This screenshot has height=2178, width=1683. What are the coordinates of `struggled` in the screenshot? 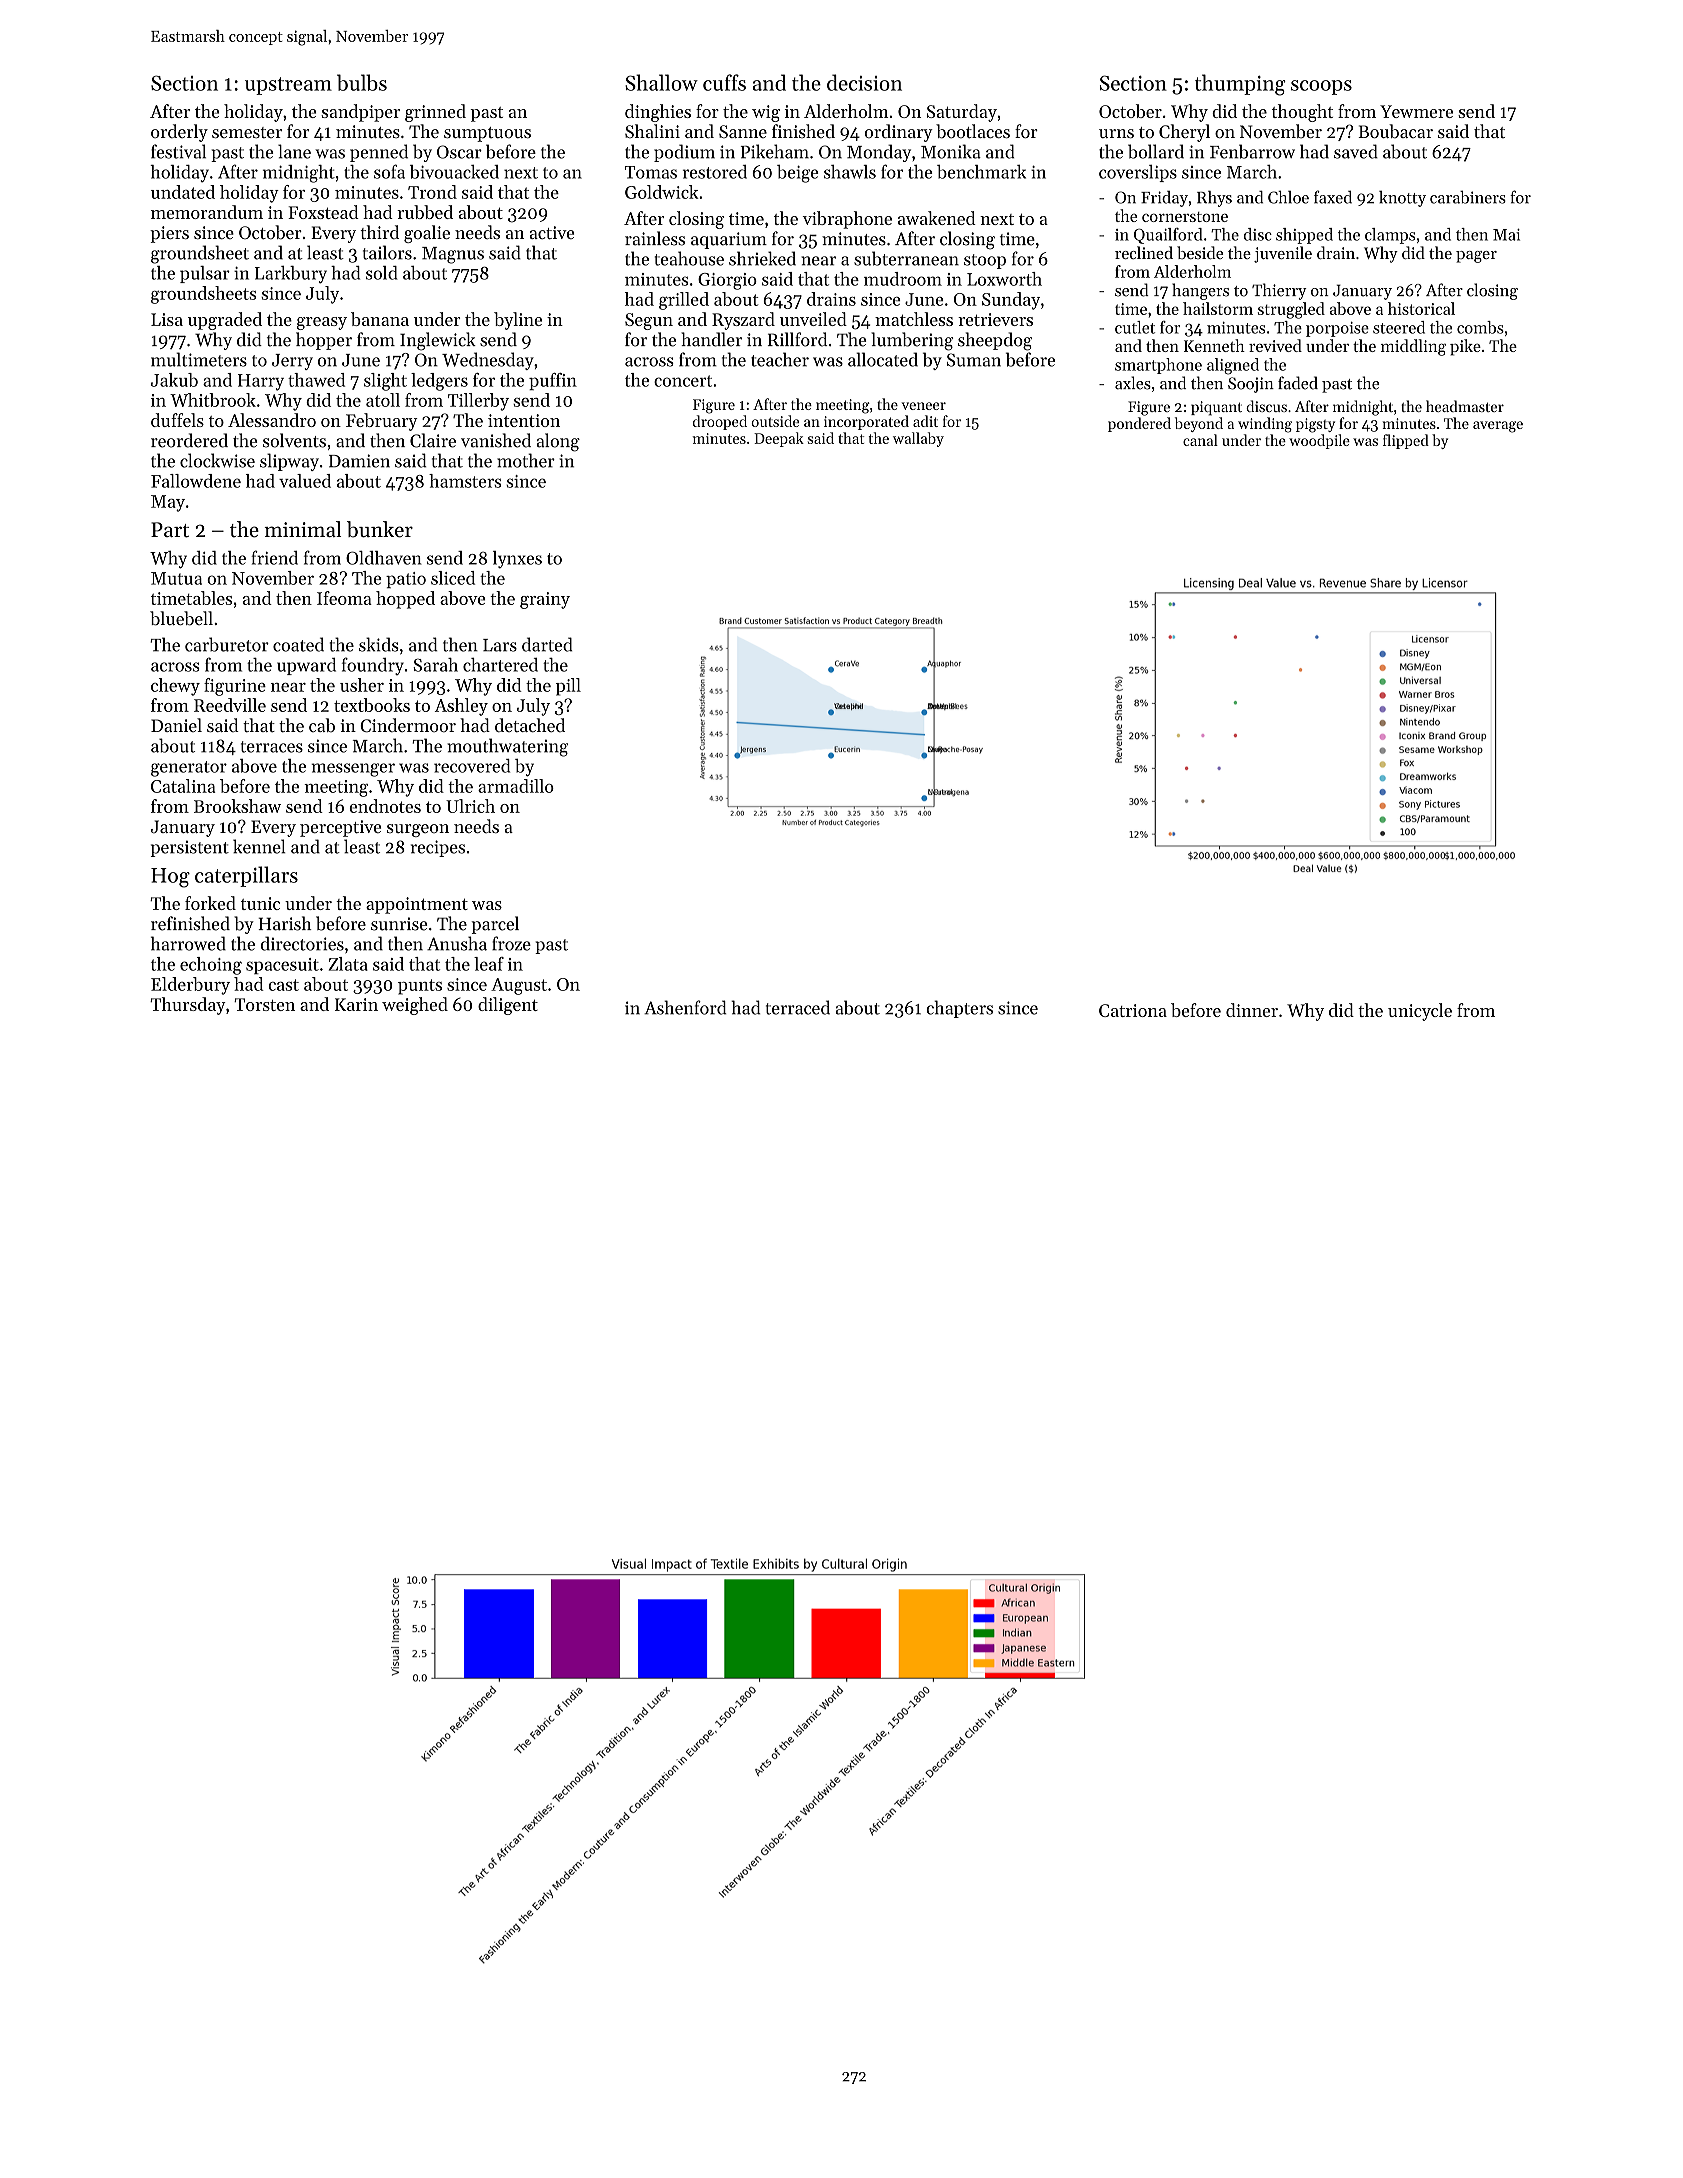 It's located at (1291, 310).
